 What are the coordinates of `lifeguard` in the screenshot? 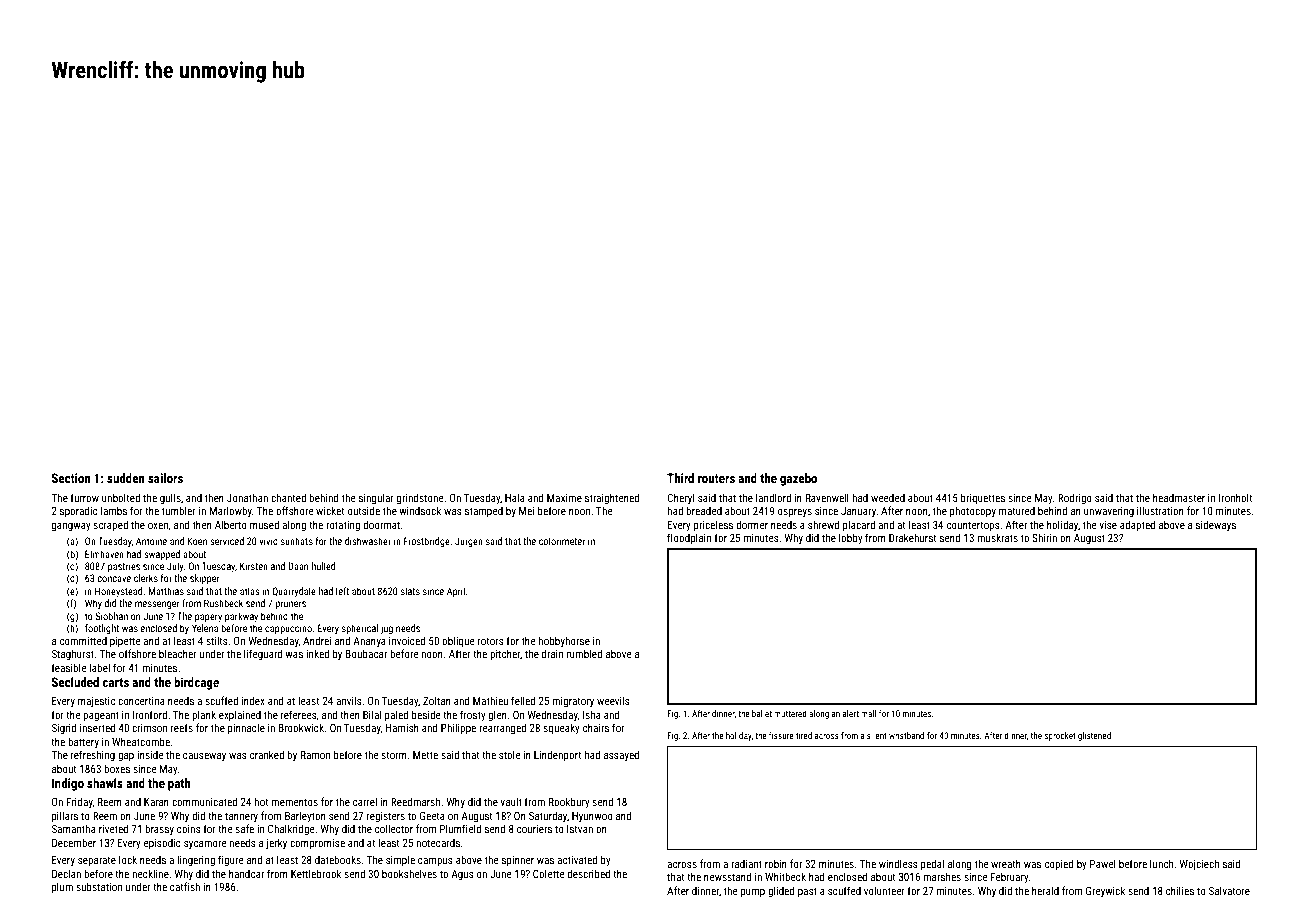 It's located at (263, 655).
